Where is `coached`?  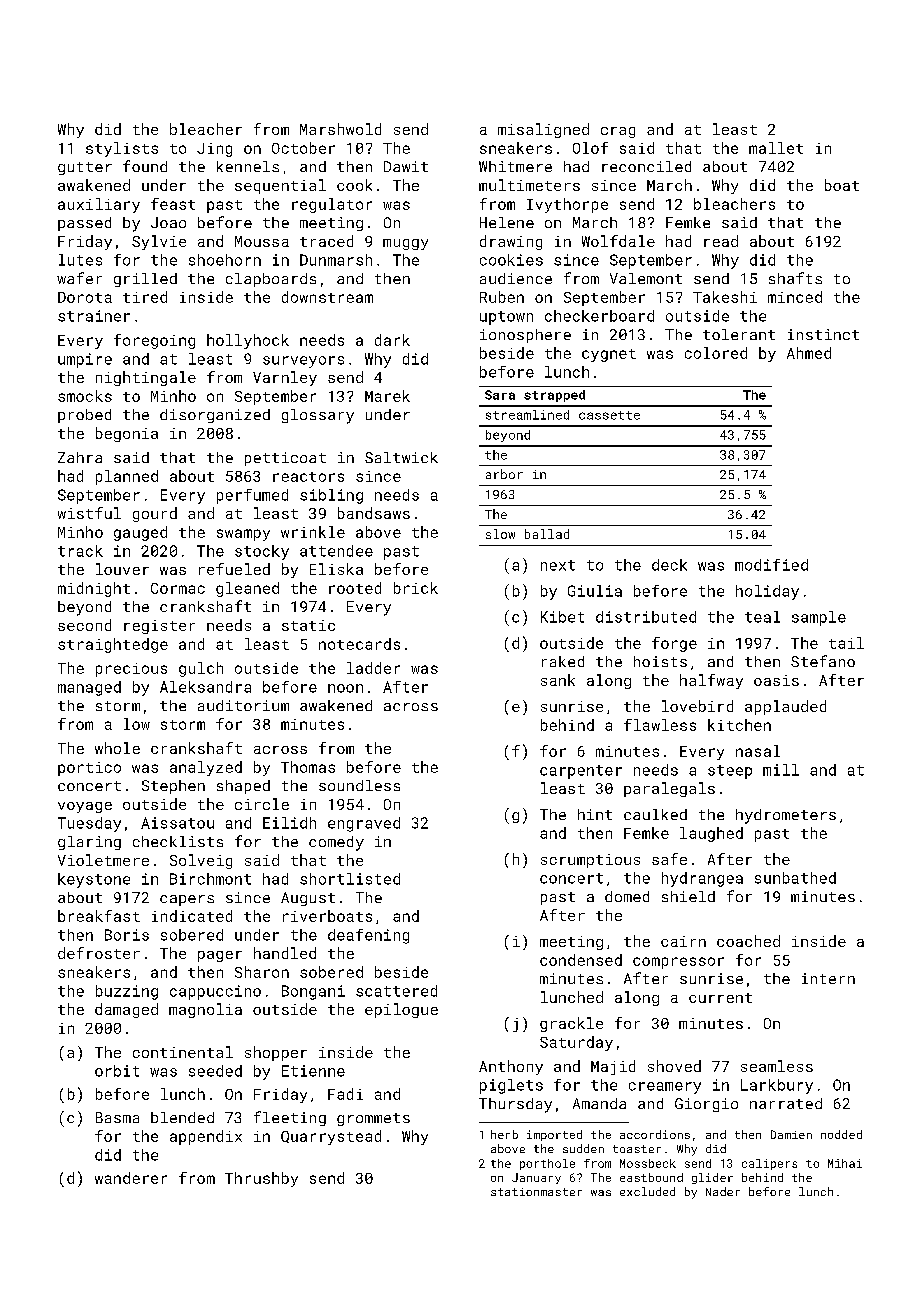 coached is located at coordinates (748, 941).
